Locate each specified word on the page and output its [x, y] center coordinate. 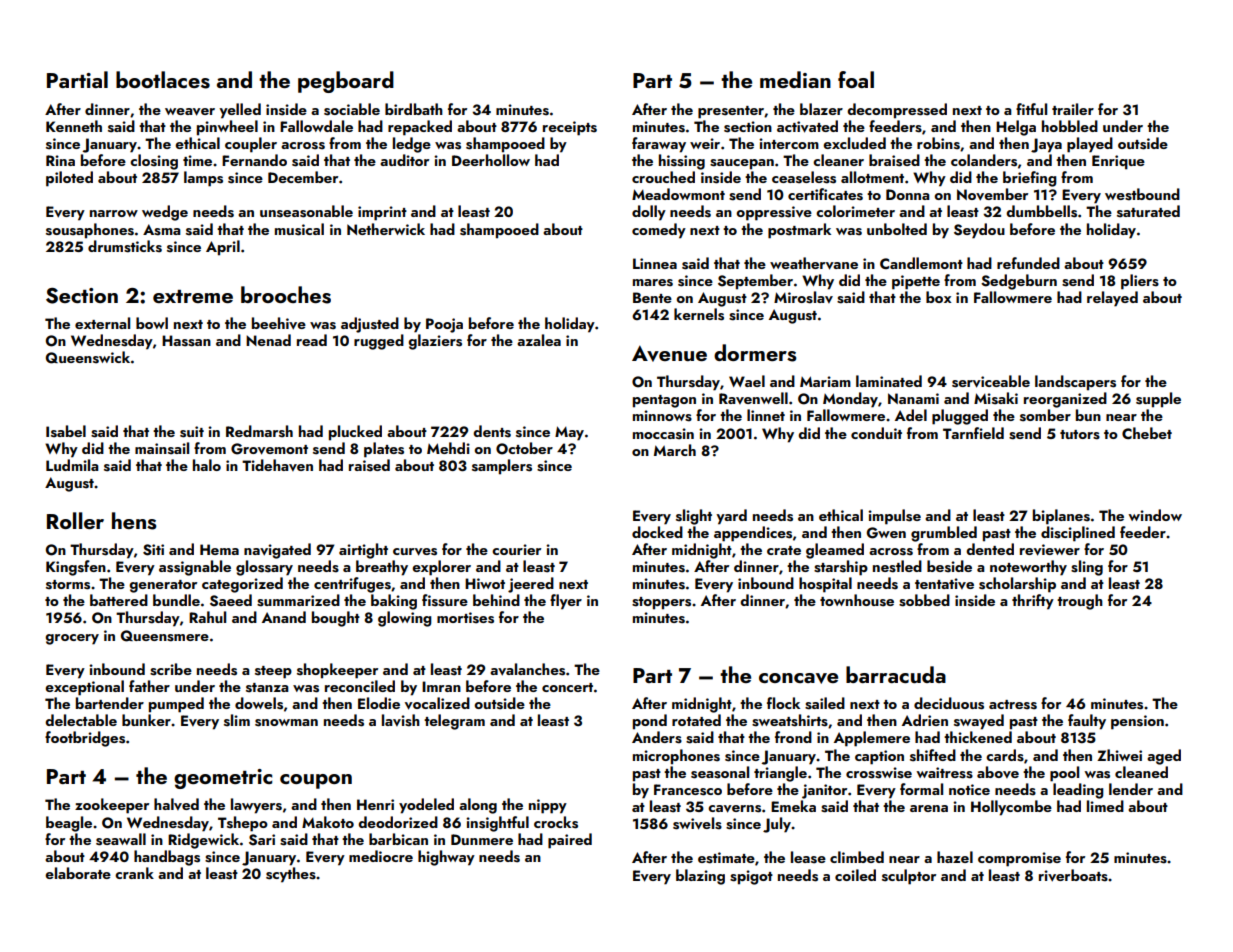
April [223, 248]
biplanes [1061, 517]
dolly [649, 213]
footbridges [85, 739]
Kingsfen [76, 568]
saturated [1148, 211]
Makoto [328, 822]
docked [657, 532]
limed [1105, 806]
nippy [548, 806]
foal [856, 79]
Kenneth [74, 126]
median [795, 79]
